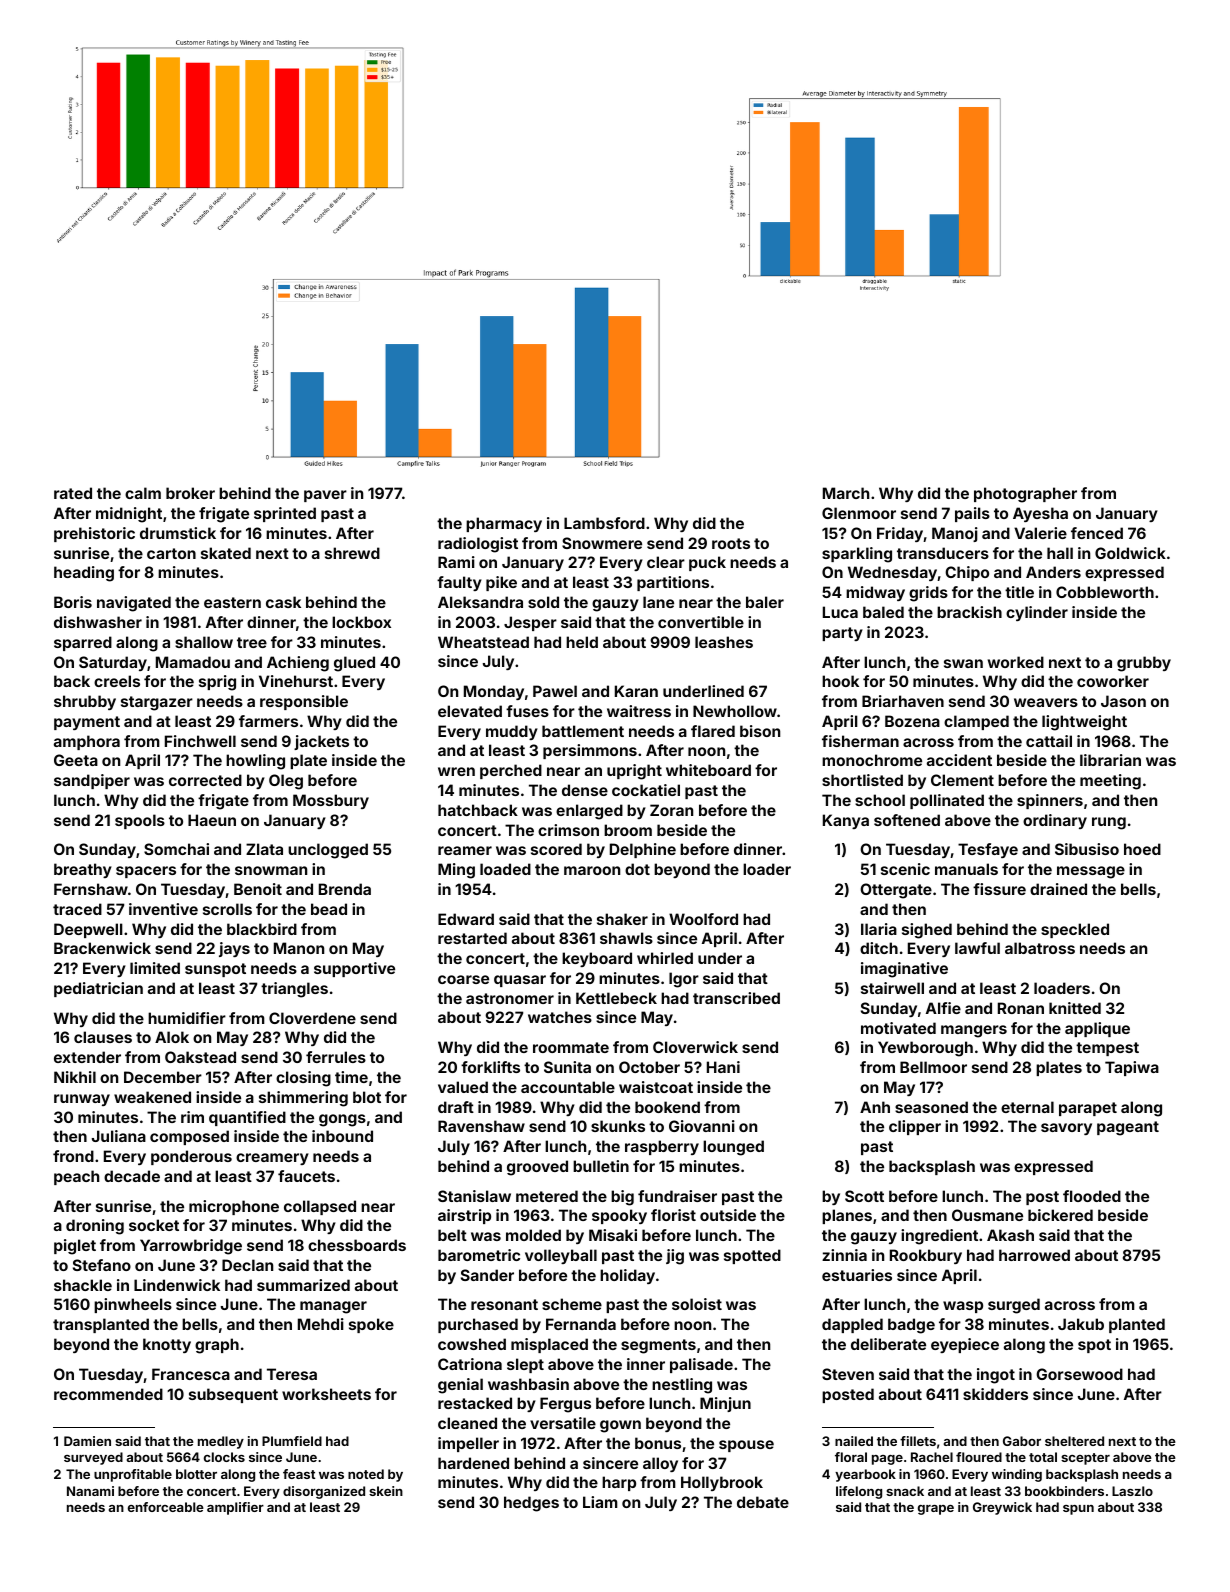 Image resolution: width=1230 pixels, height=1592 pixels. I want to click on speckled, so click(1075, 930).
